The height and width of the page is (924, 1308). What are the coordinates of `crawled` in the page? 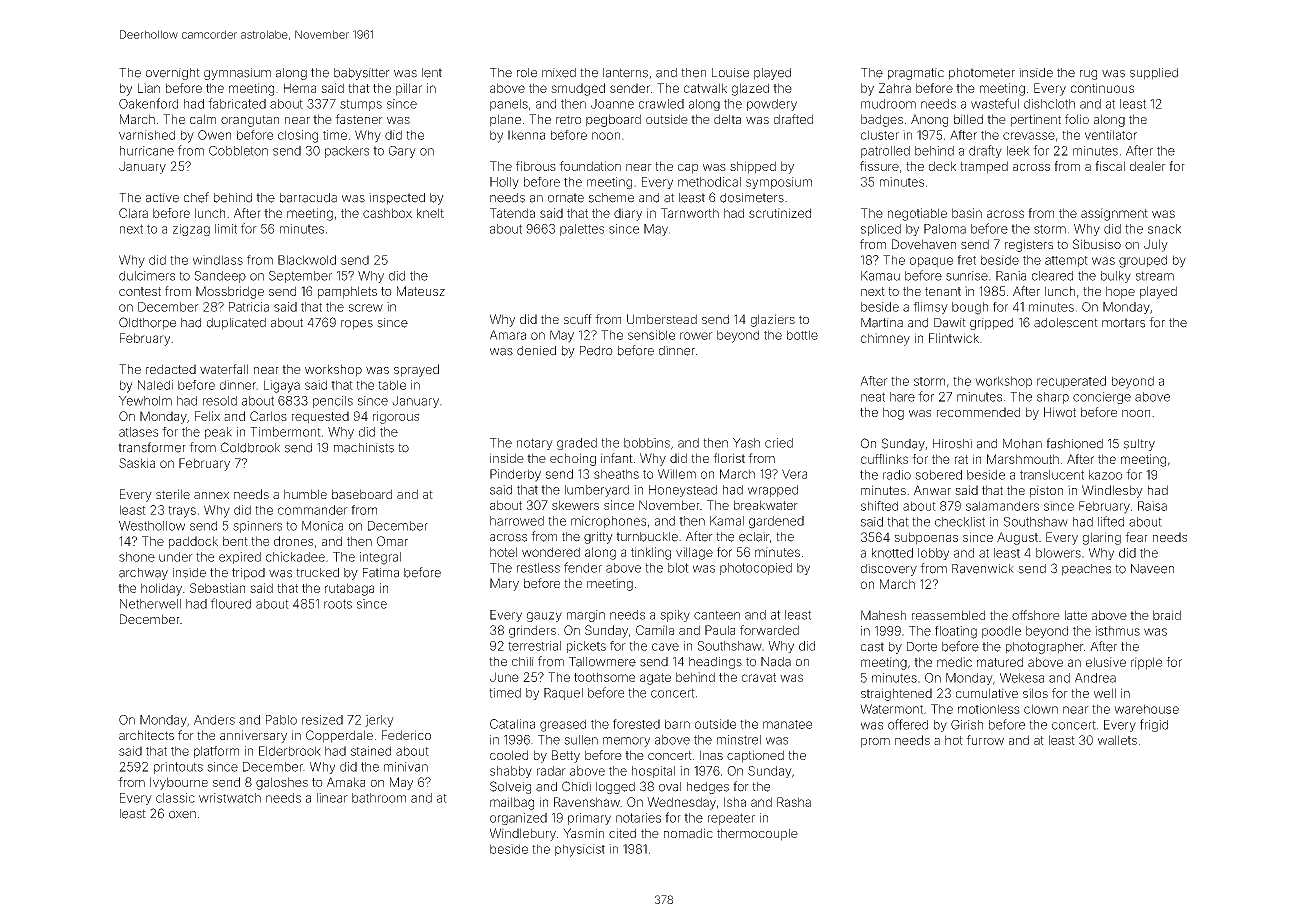 It's located at (661, 104).
